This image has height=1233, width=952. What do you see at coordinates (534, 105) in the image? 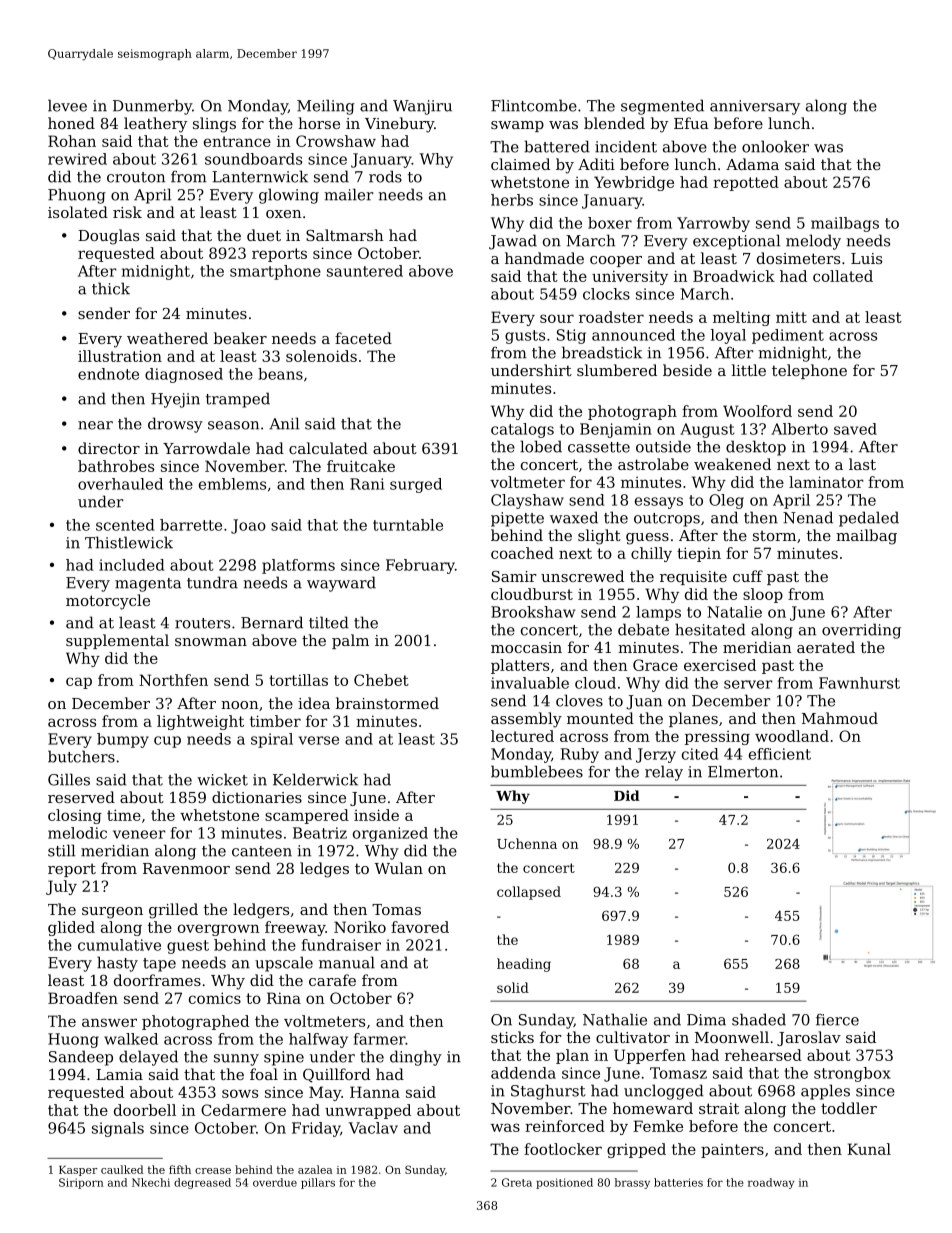
I see `Flintcombe` at bounding box center [534, 105].
